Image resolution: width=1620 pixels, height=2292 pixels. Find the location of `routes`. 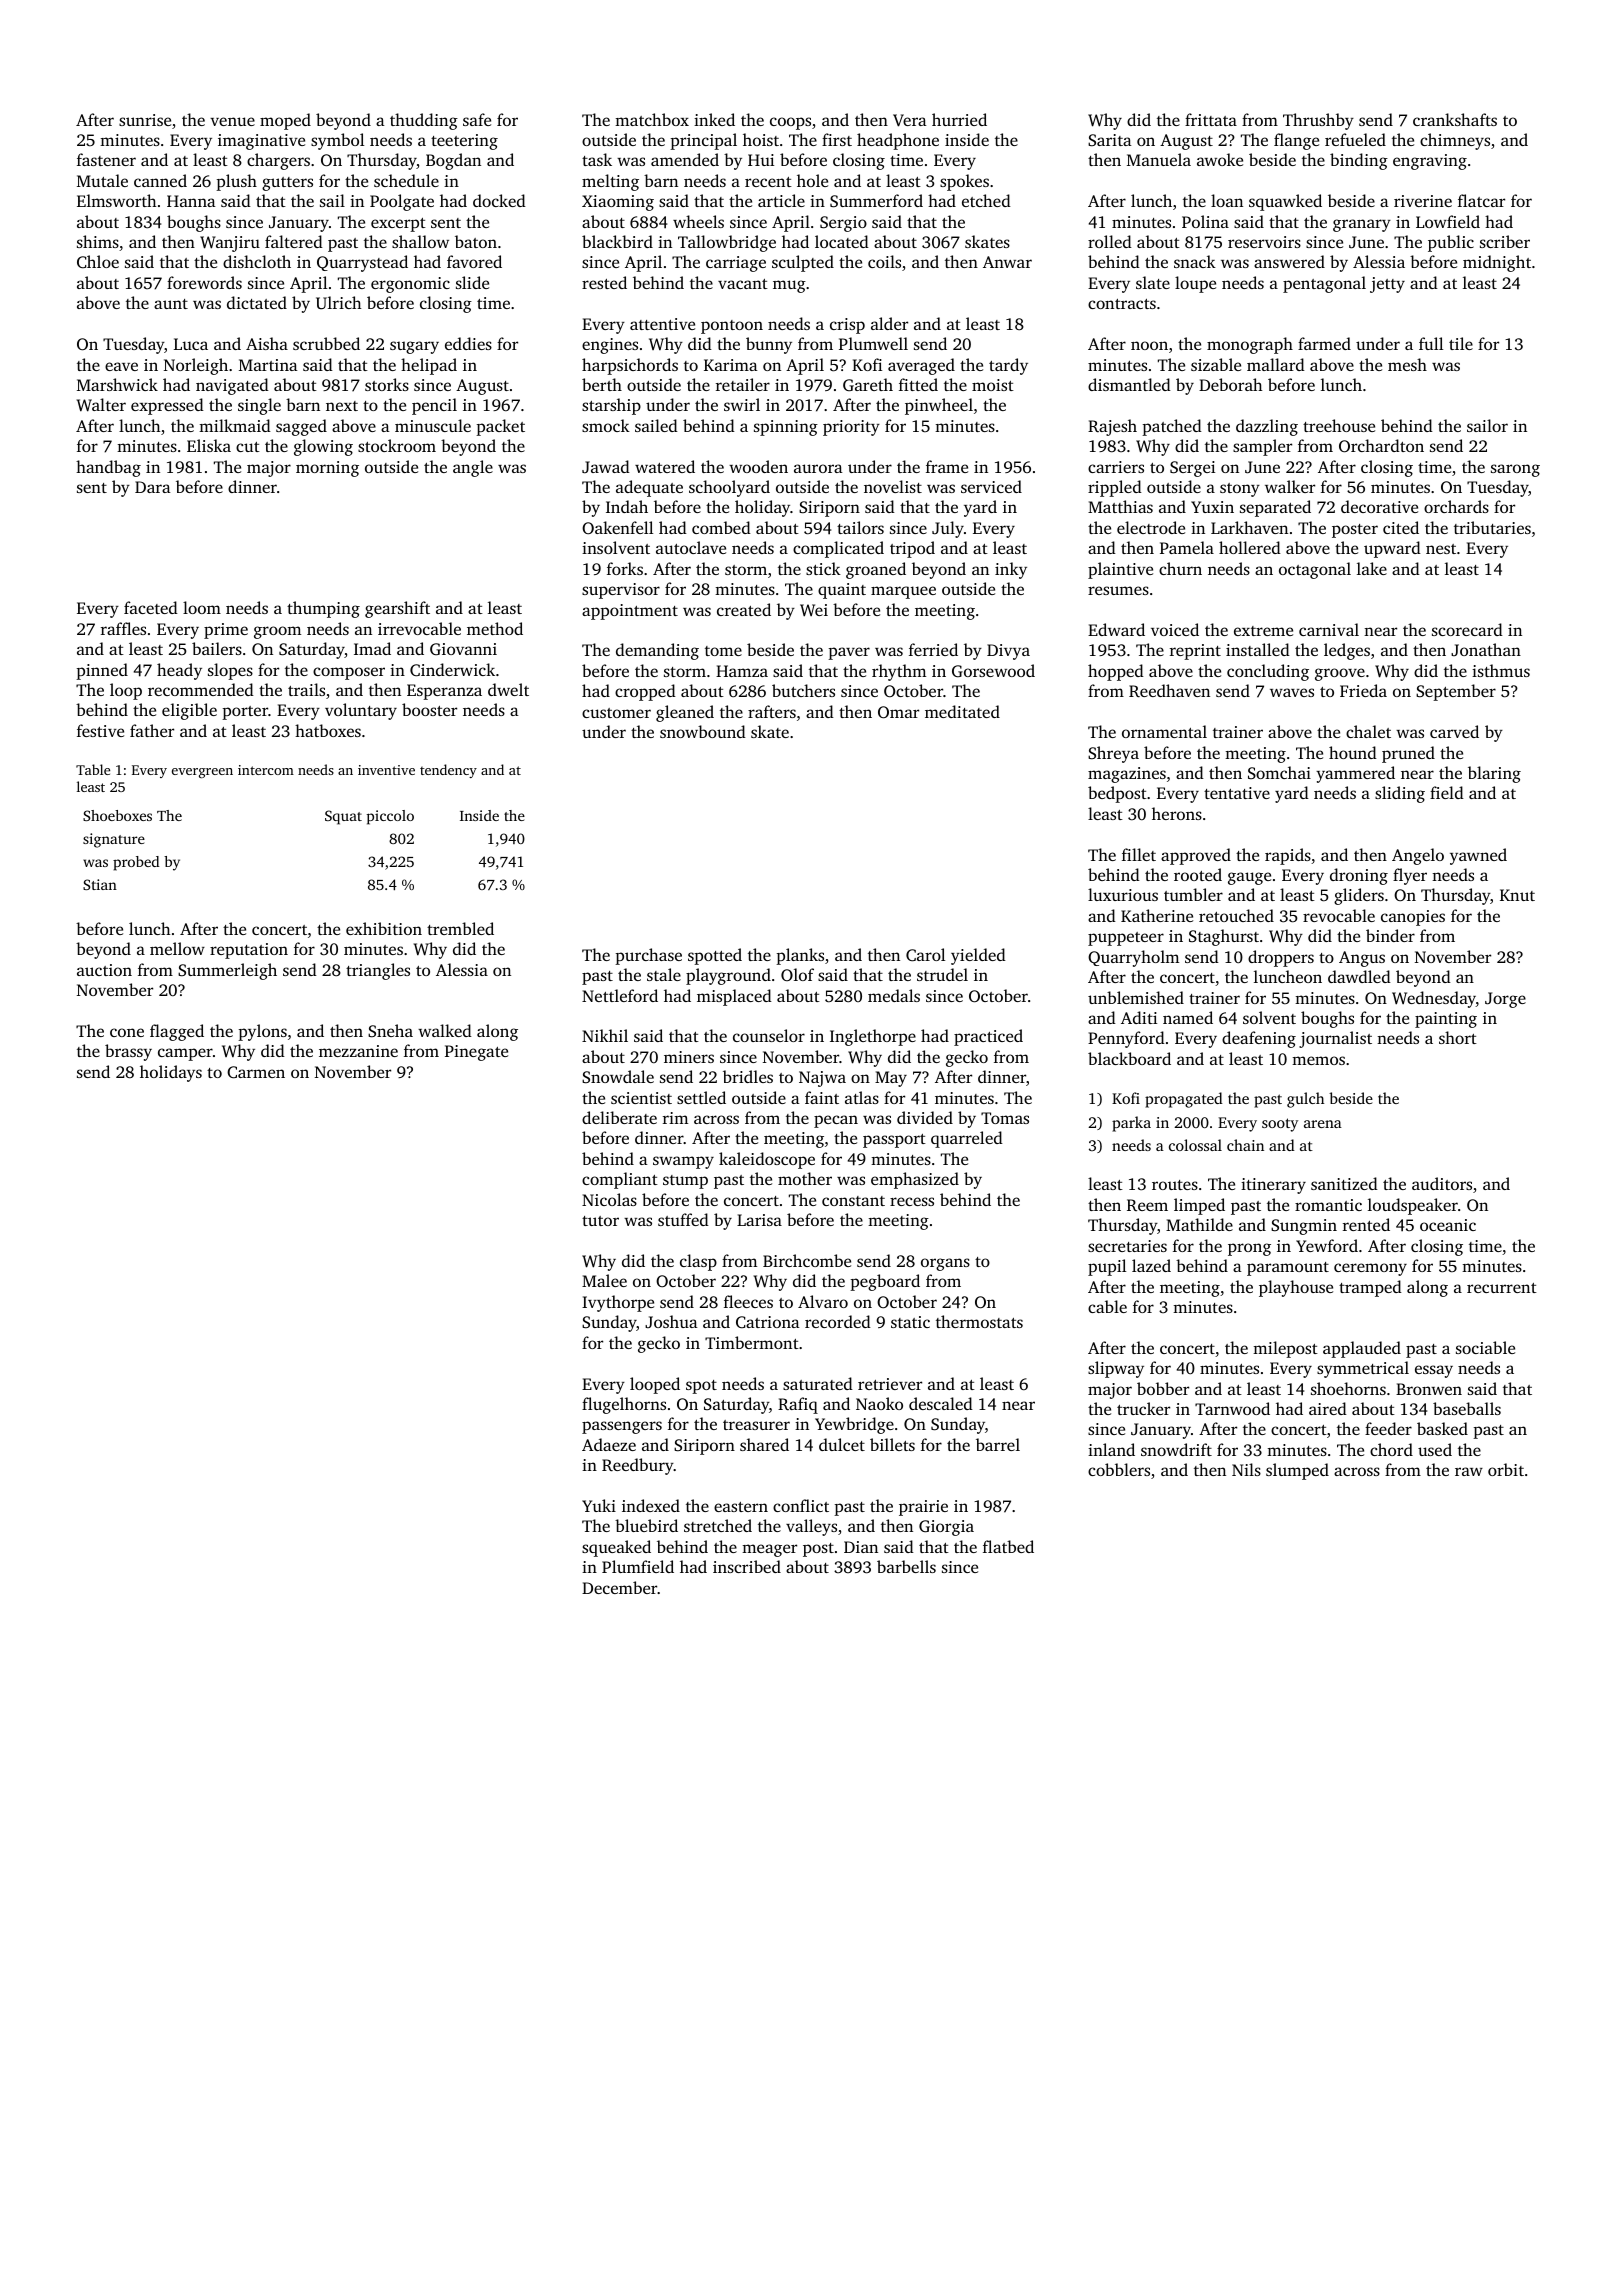

routes is located at coordinates (1175, 1185).
